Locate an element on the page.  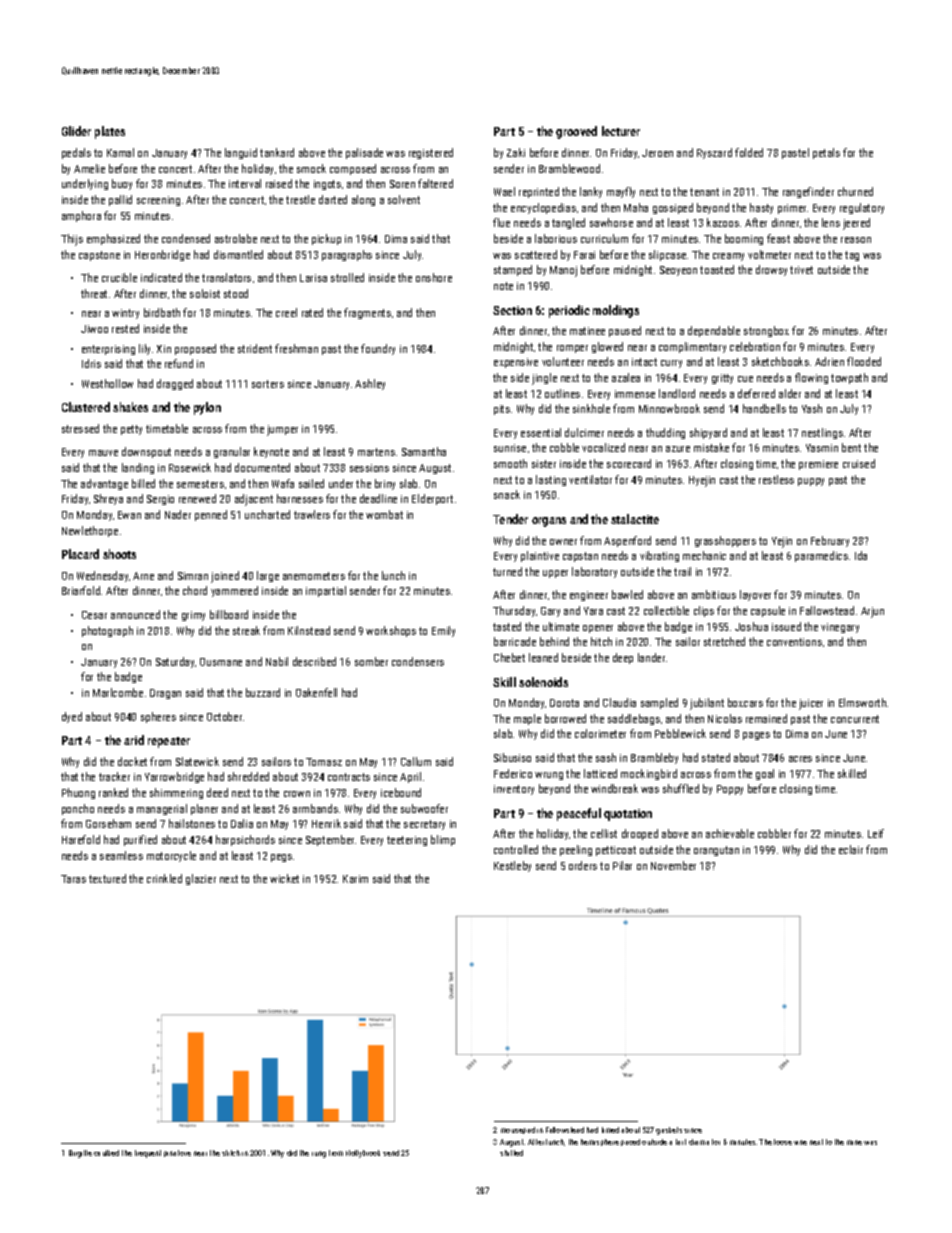
lecturer is located at coordinates (621, 131).
